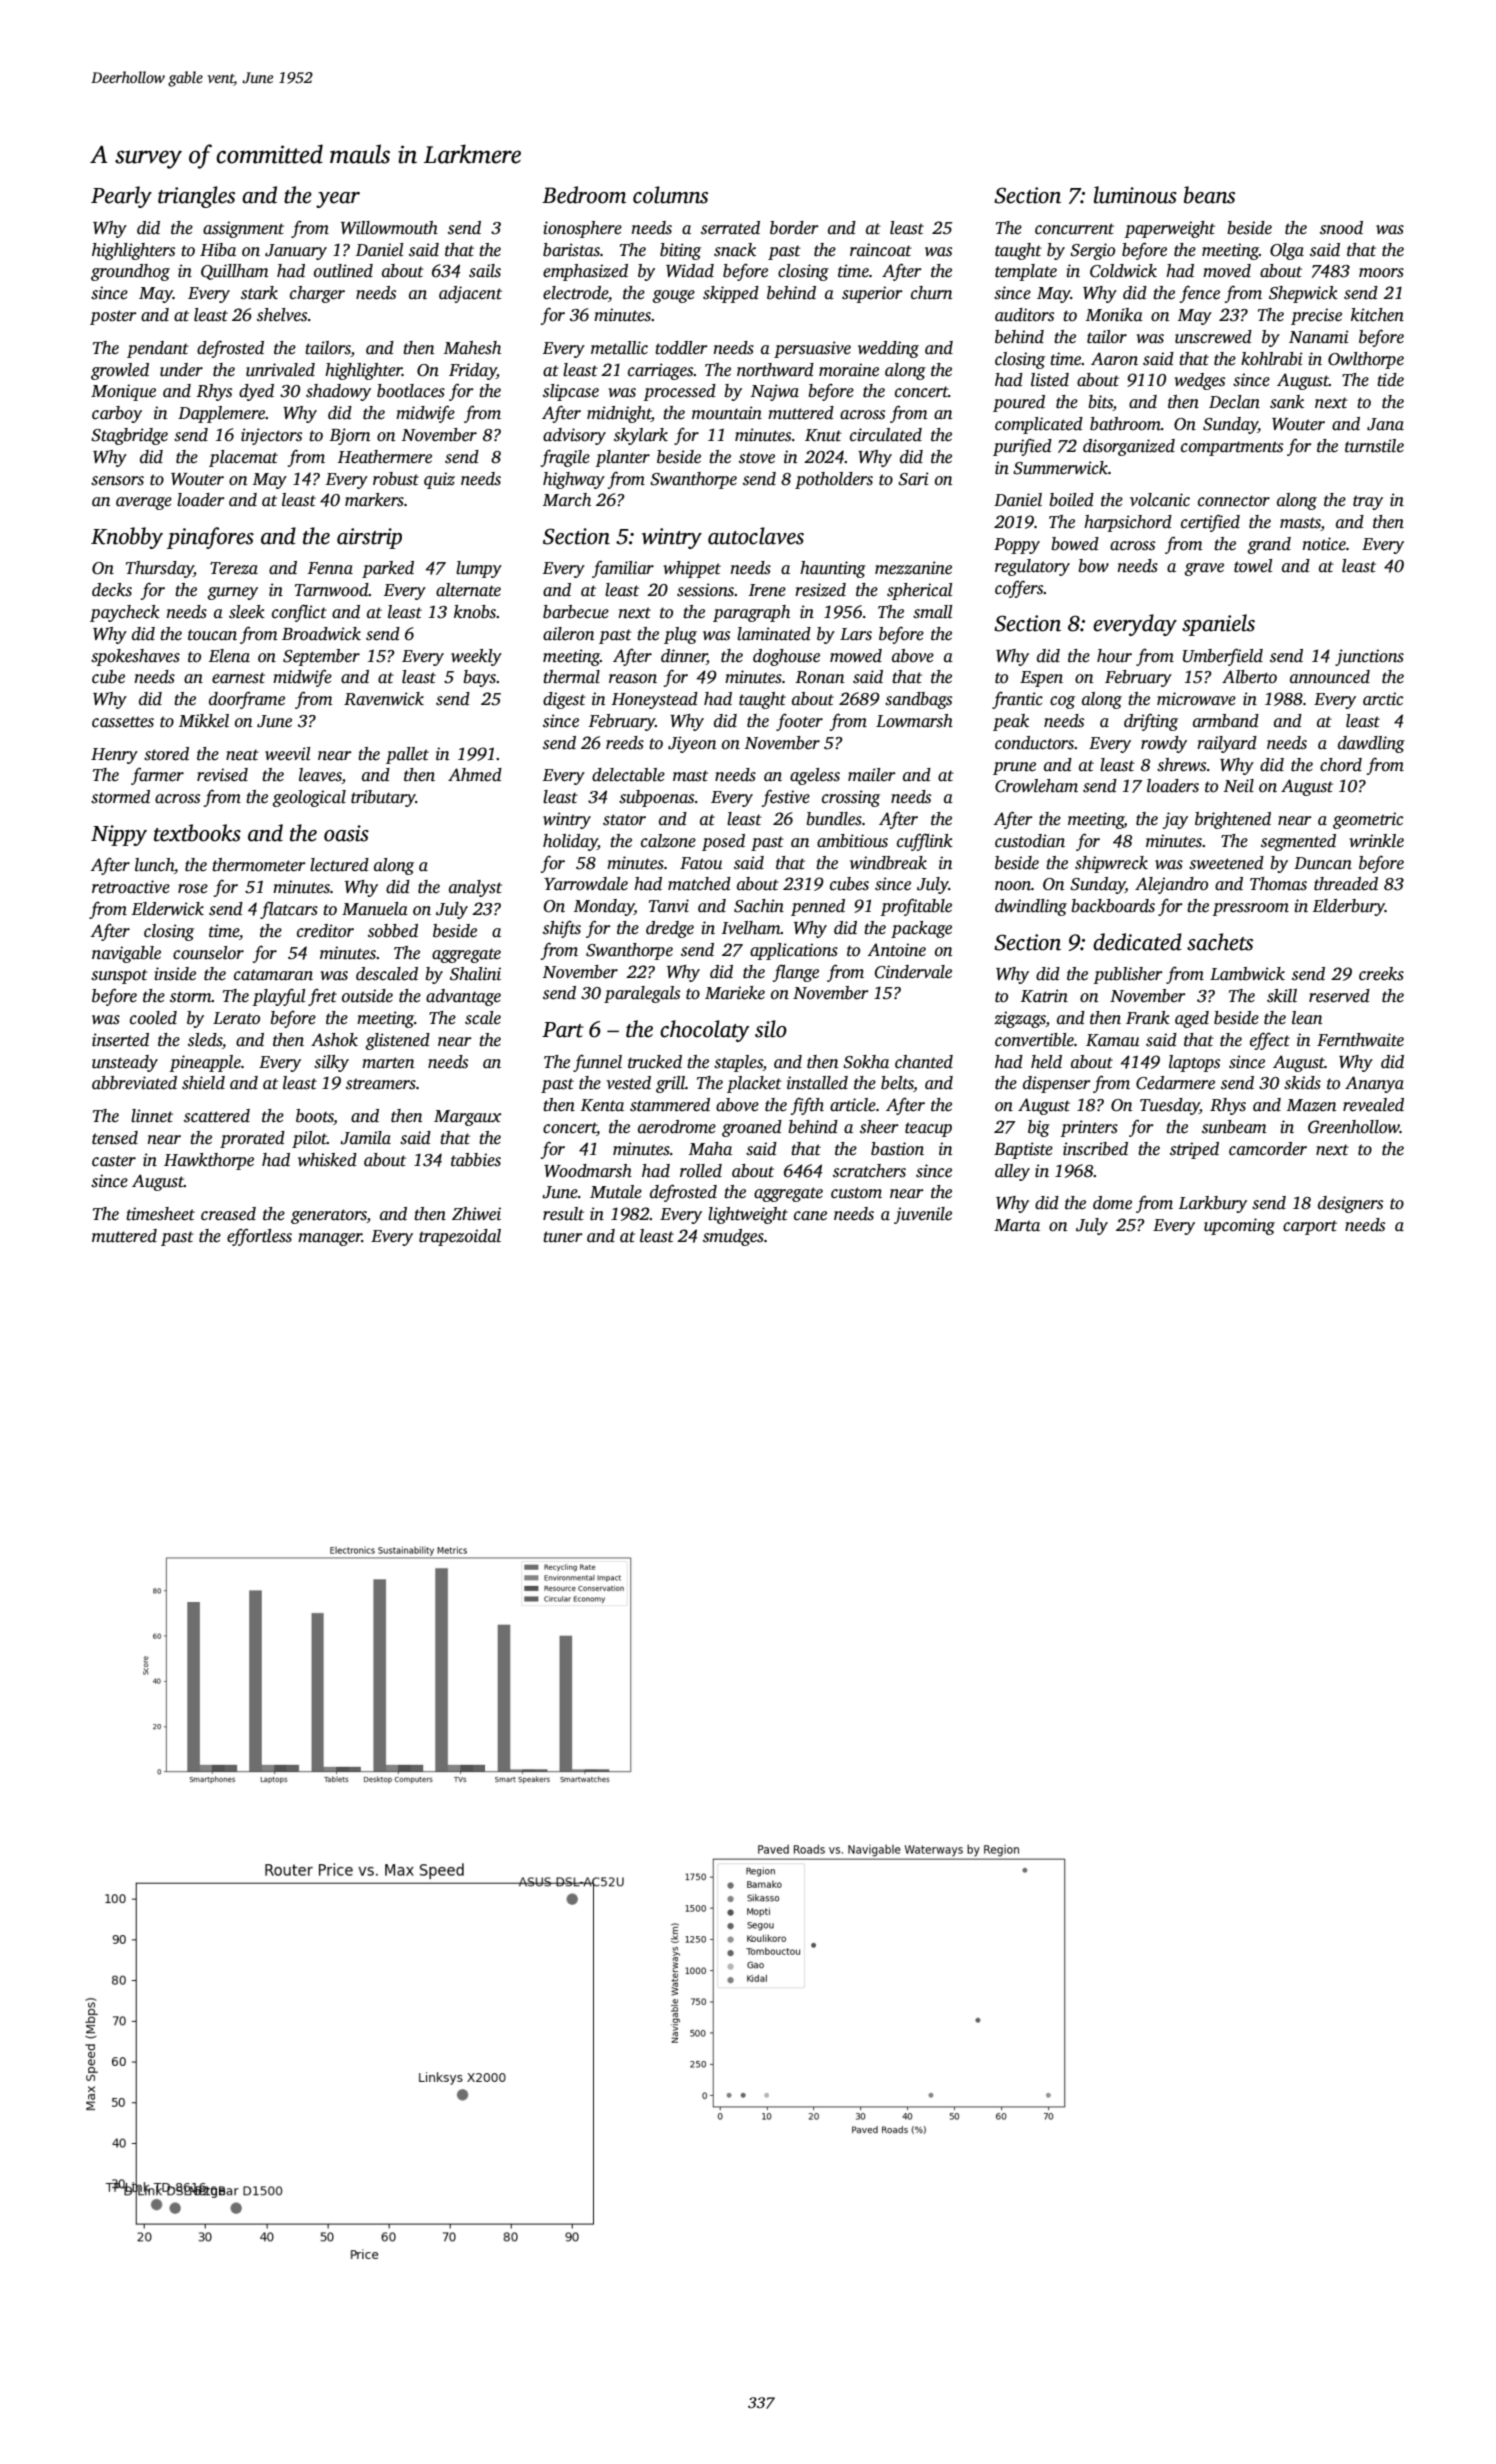 The width and height of the image is (1496, 2464). I want to click on striped, so click(1194, 1150).
